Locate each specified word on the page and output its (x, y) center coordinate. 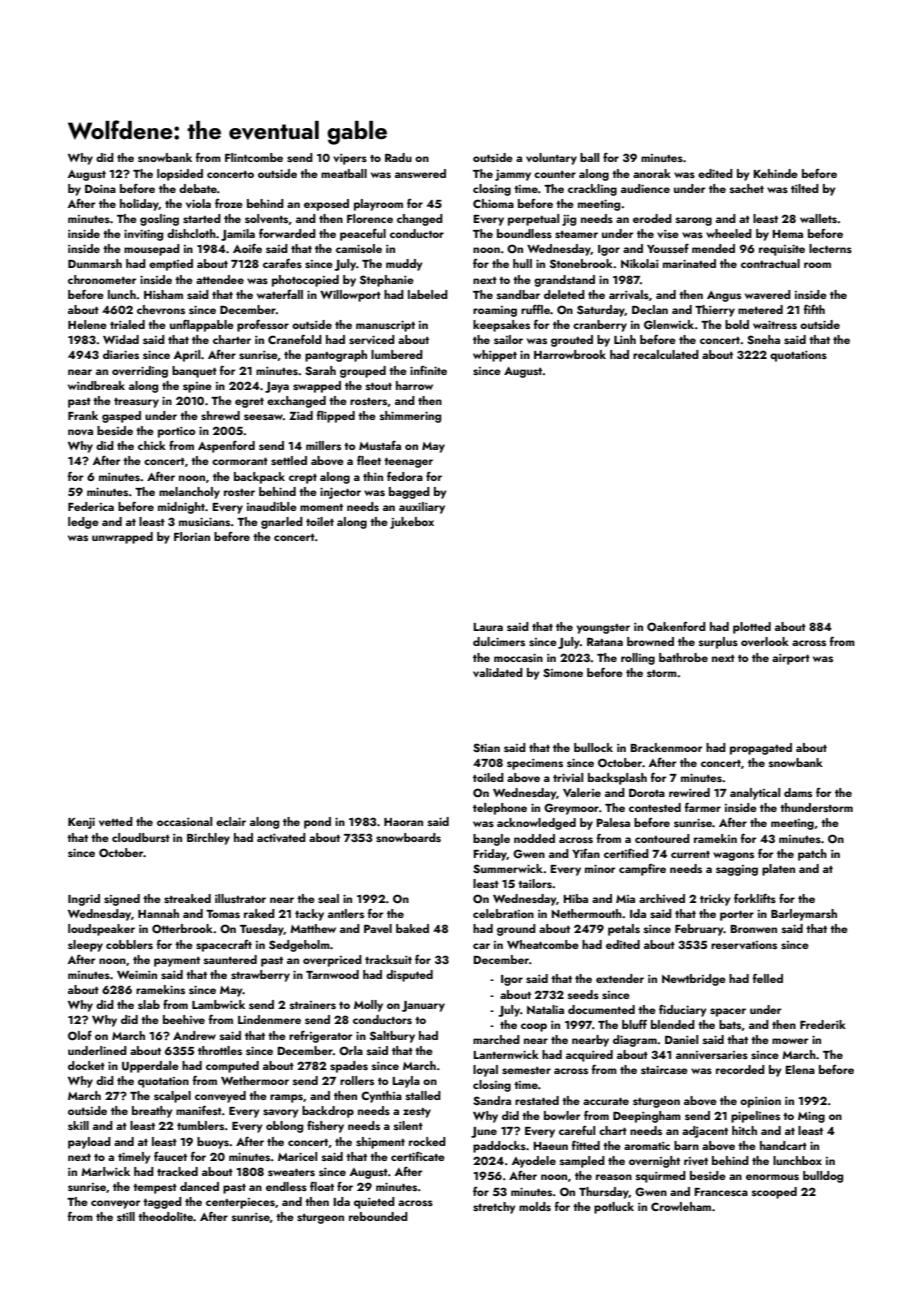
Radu (398, 157)
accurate (606, 1101)
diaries (121, 354)
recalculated (666, 354)
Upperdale (150, 1067)
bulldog (823, 1177)
